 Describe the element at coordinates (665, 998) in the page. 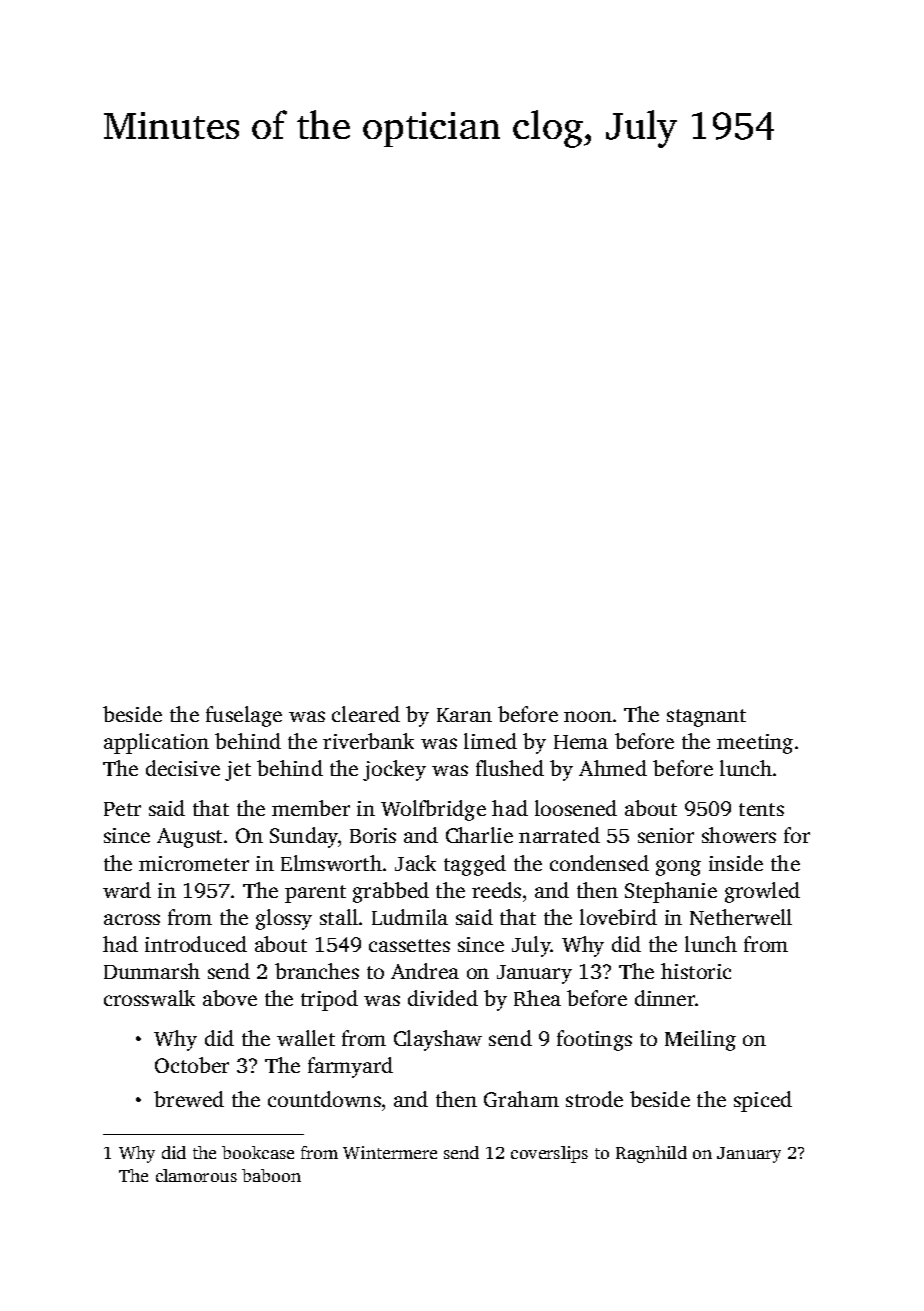

I see `dinner` at that location.
